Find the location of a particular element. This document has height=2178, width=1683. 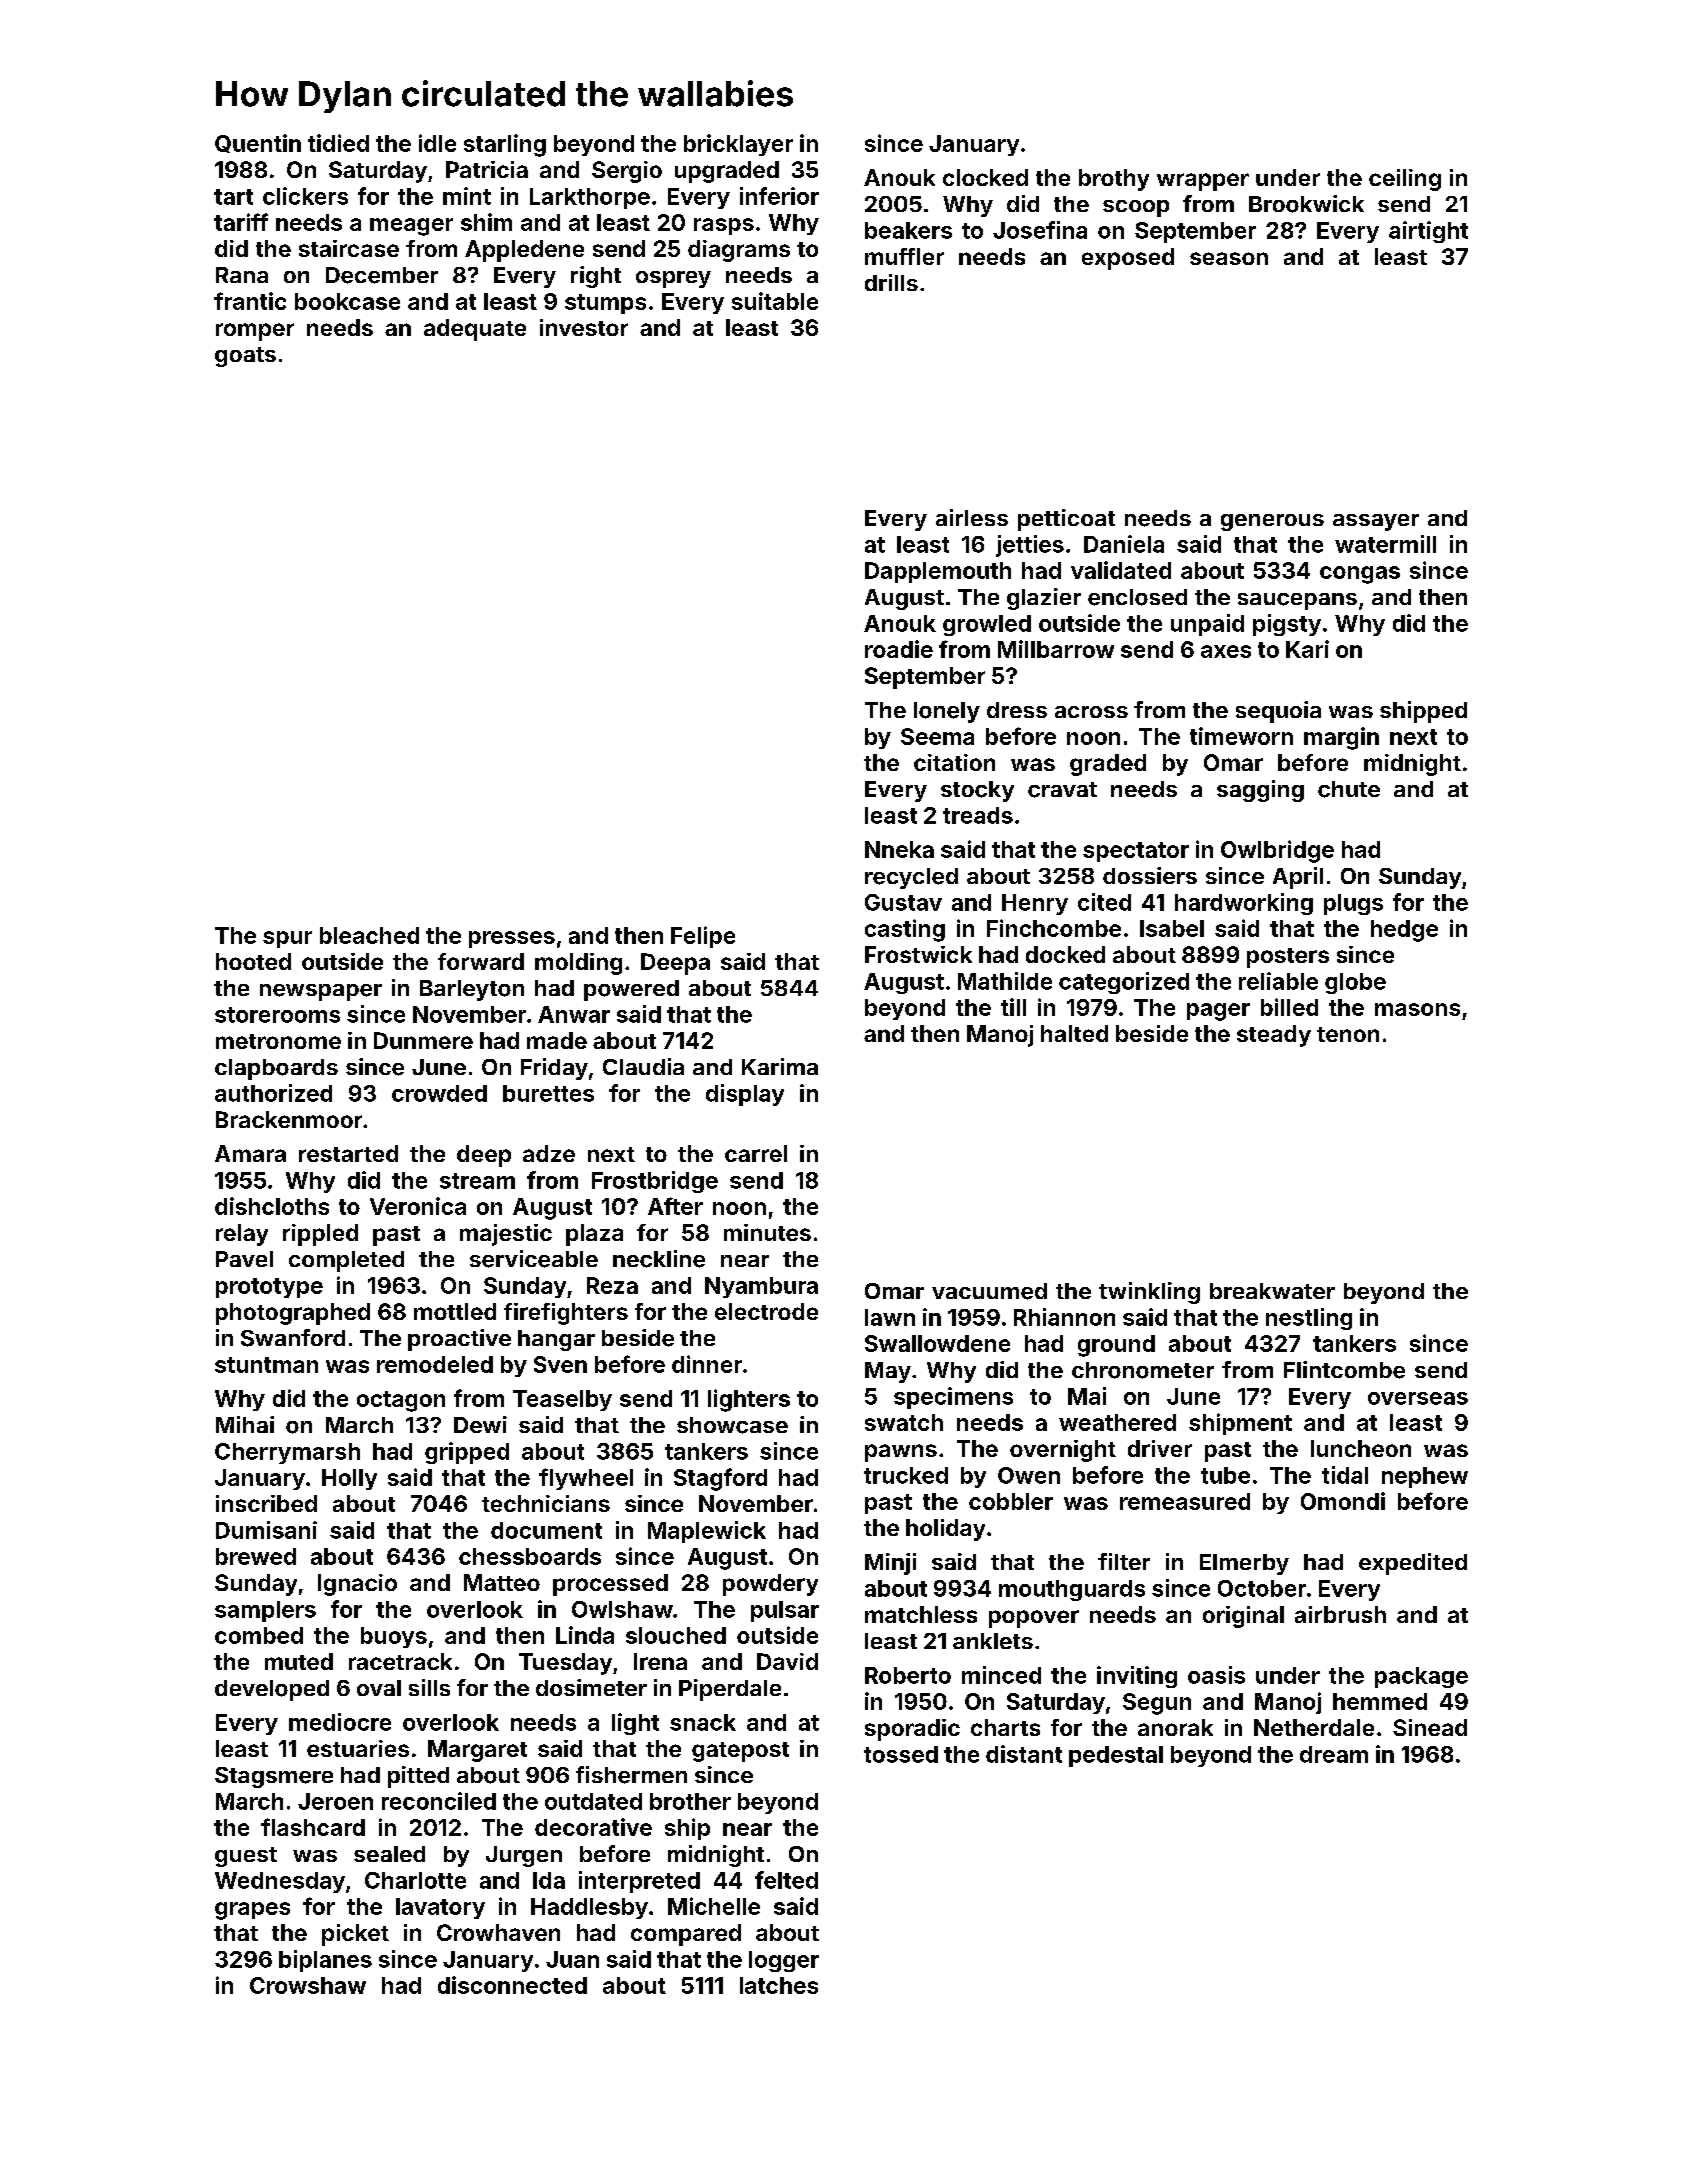

starling is located at coordinates (505, 145).
